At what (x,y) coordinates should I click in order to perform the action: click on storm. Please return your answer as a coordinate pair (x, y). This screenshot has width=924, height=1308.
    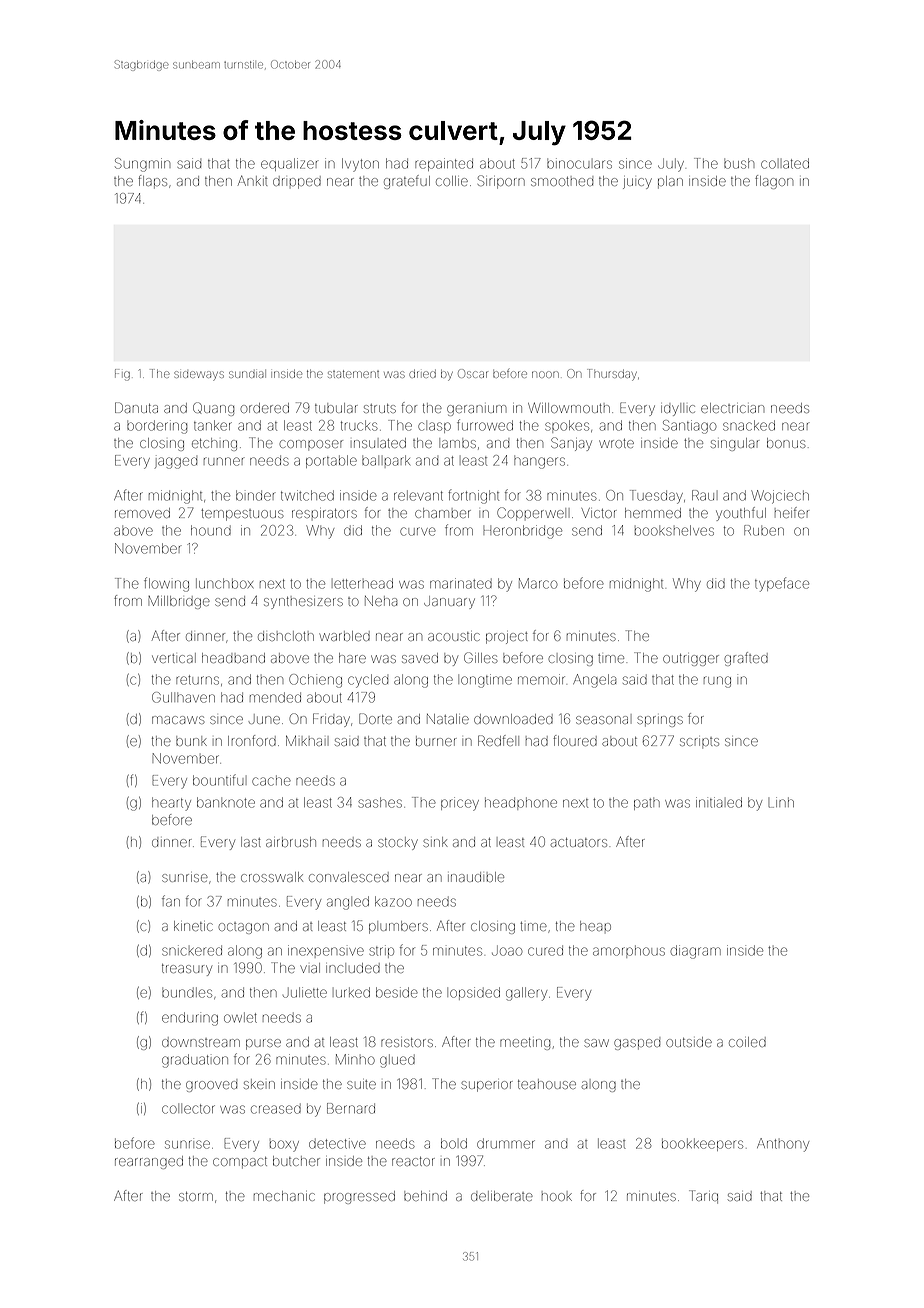
    Looking at the image, I should click on (196, 1196).
